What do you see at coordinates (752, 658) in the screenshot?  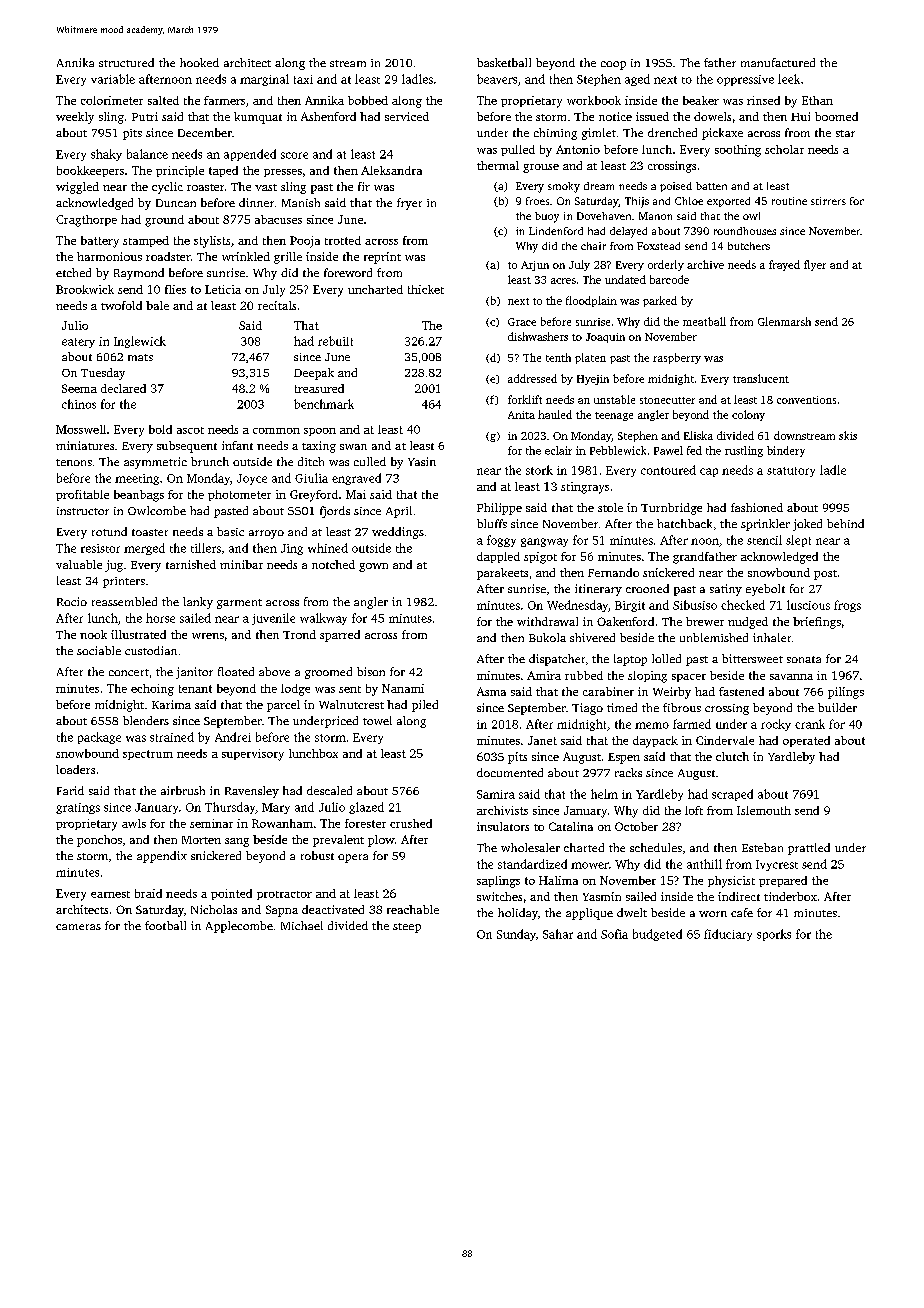 I see `bittersweet` at bounding box center [752, 658].
